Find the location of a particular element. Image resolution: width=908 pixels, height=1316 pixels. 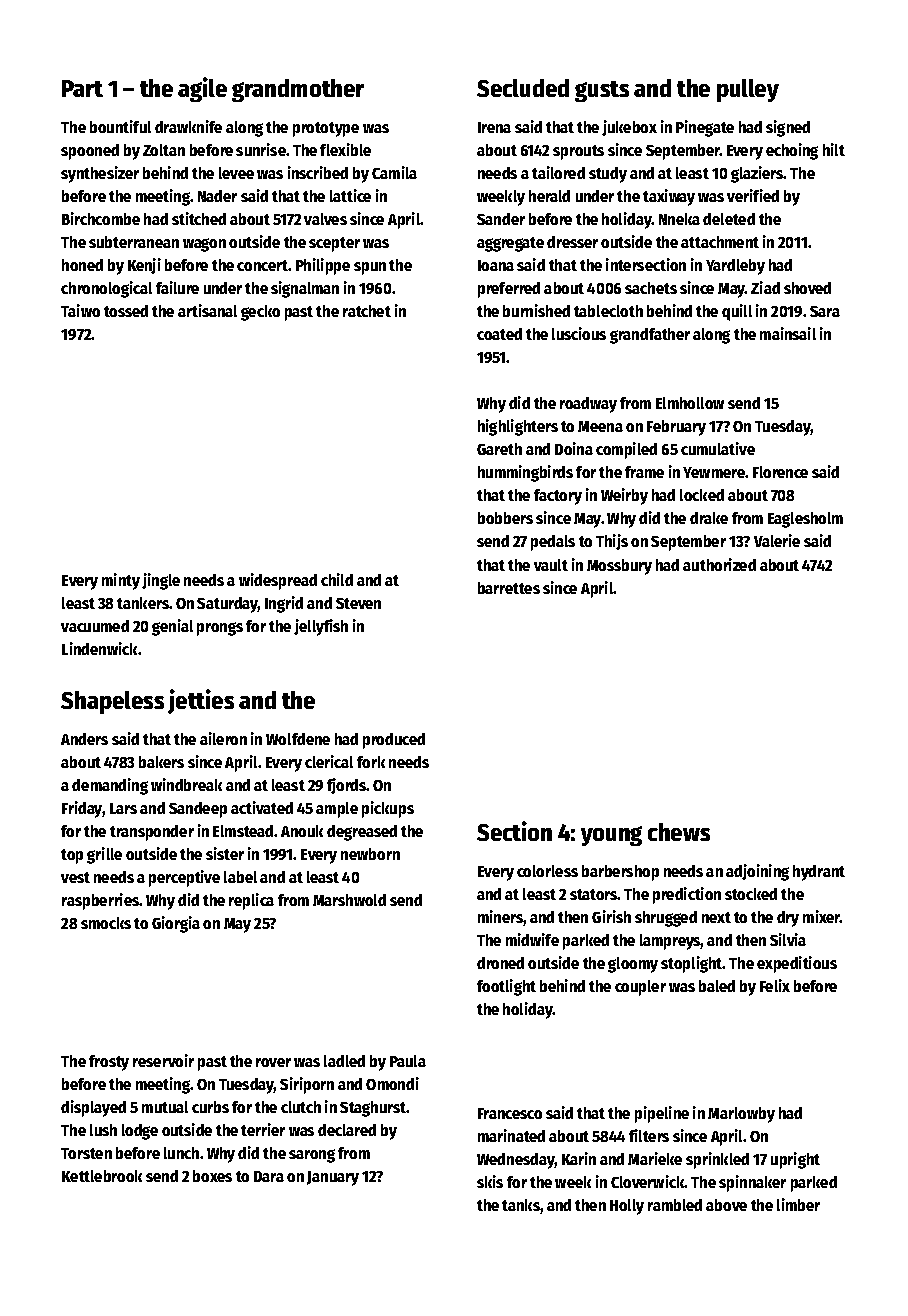

bobbers is located at coordinates (505, 518).
